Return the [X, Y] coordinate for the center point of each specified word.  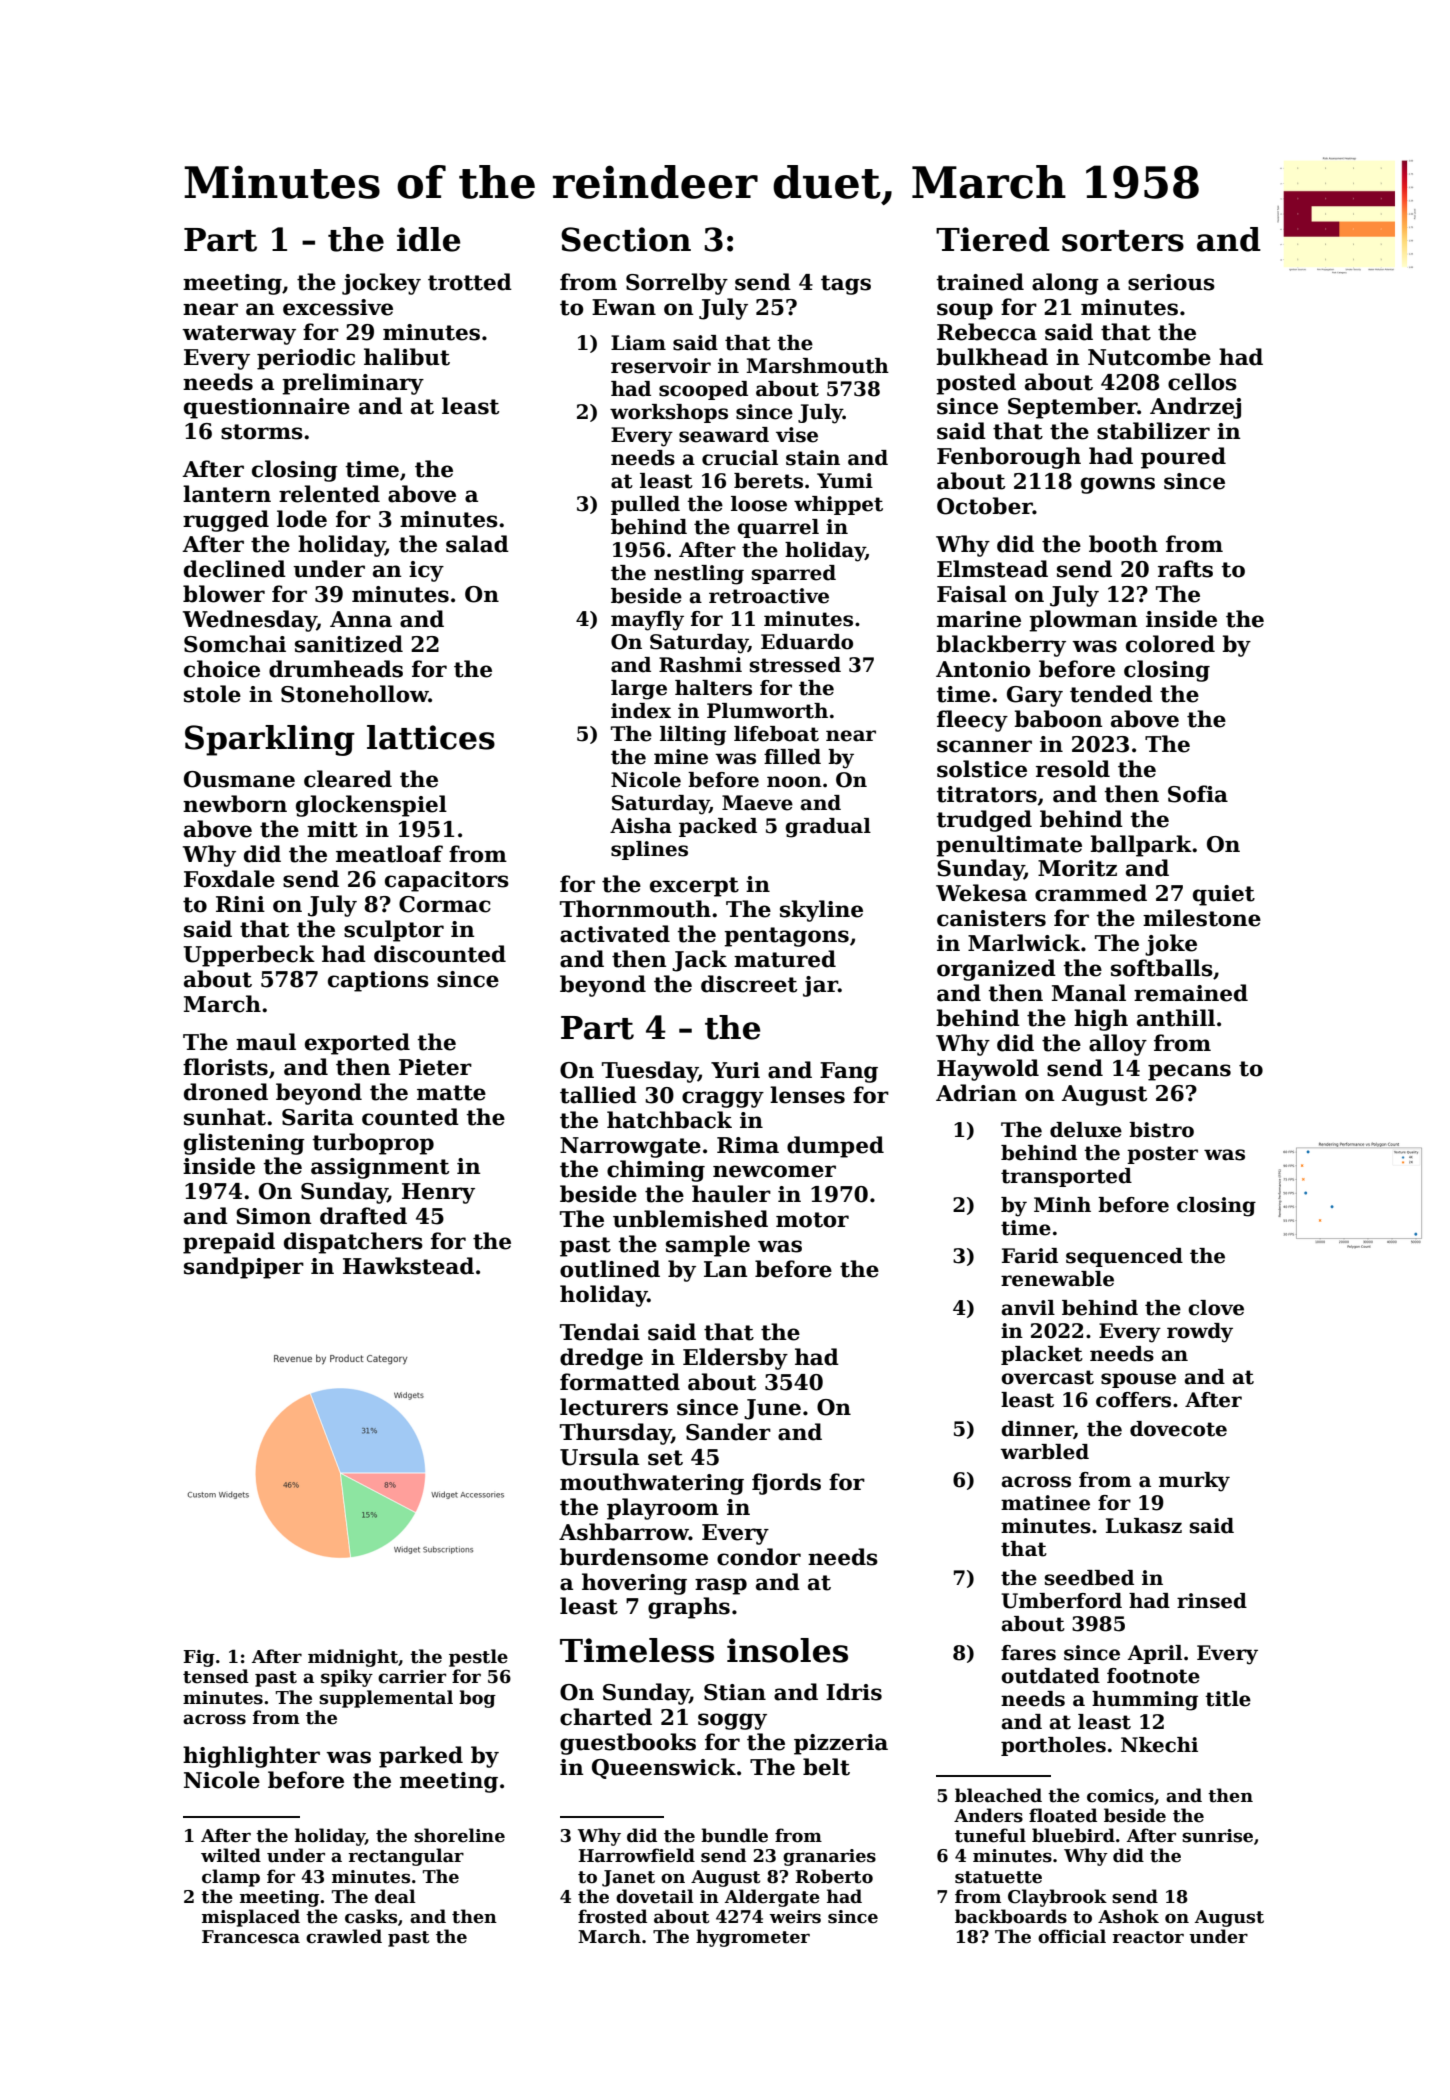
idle [429, 239]
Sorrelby [677, 284]
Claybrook [1057, 1898]
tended [1111, 694]
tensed [216, 1676]
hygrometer [753, 1938]
